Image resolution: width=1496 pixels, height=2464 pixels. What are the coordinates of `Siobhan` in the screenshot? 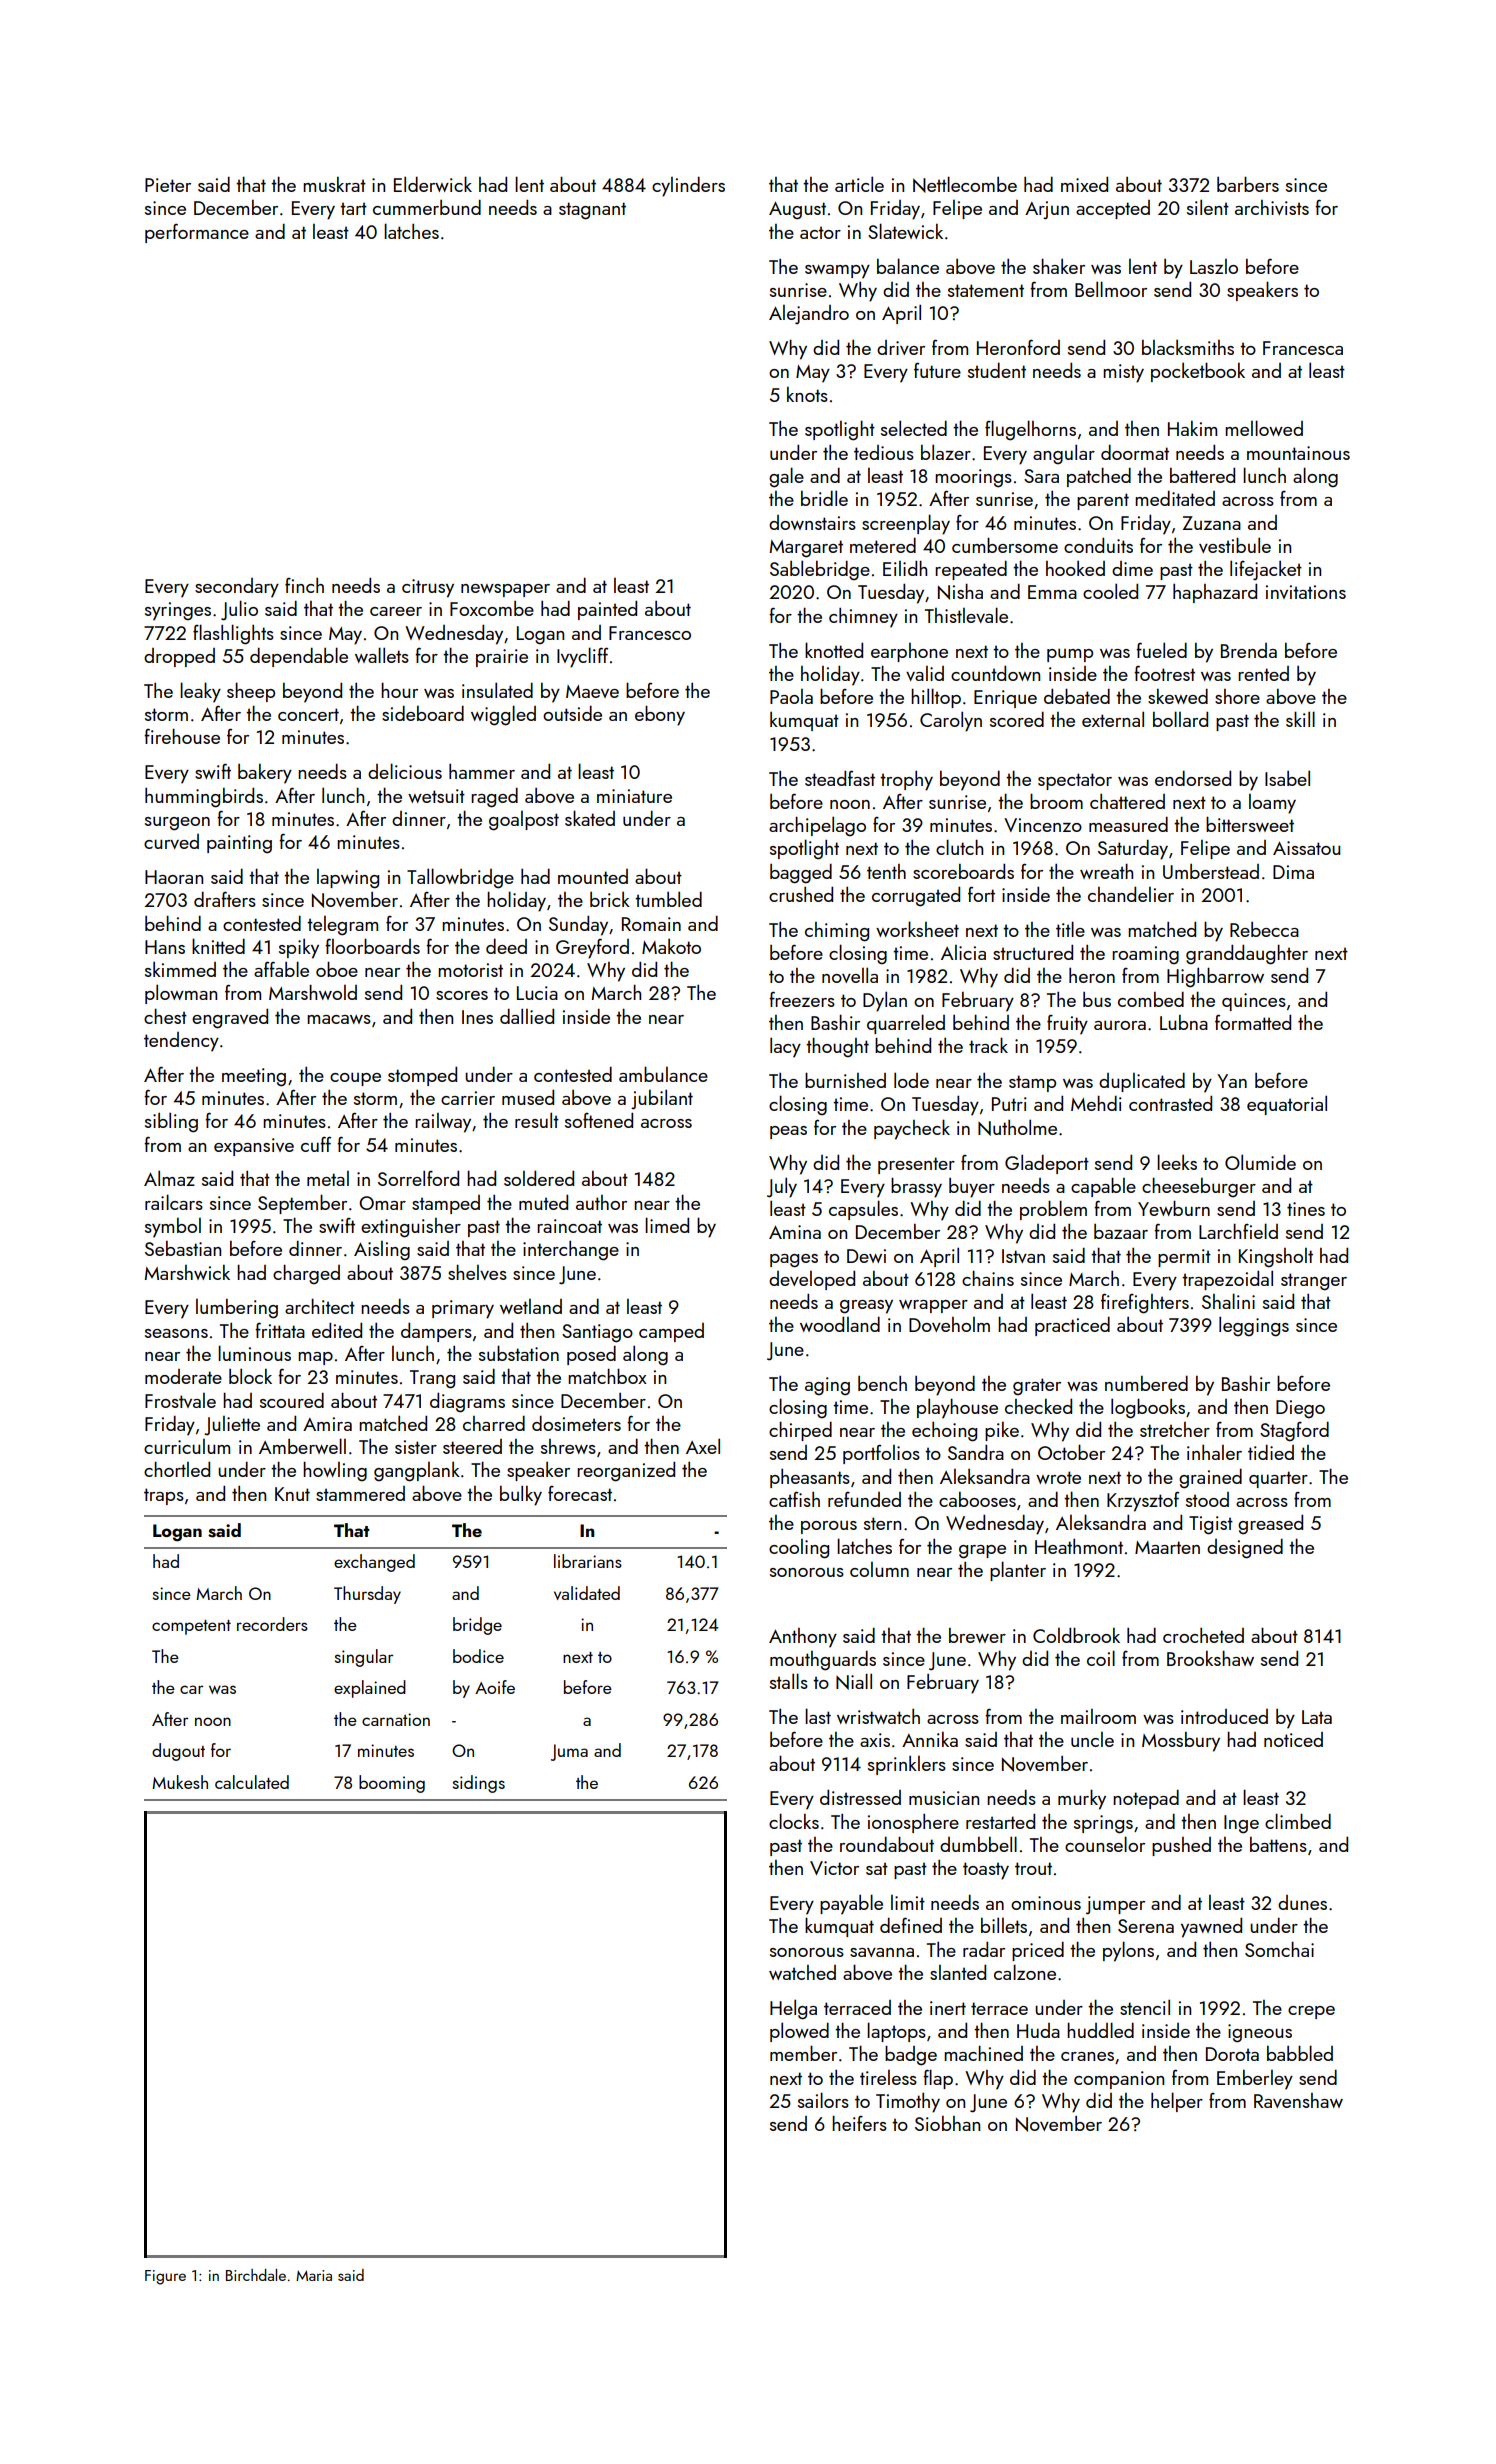 It's located at (947, 2123).
